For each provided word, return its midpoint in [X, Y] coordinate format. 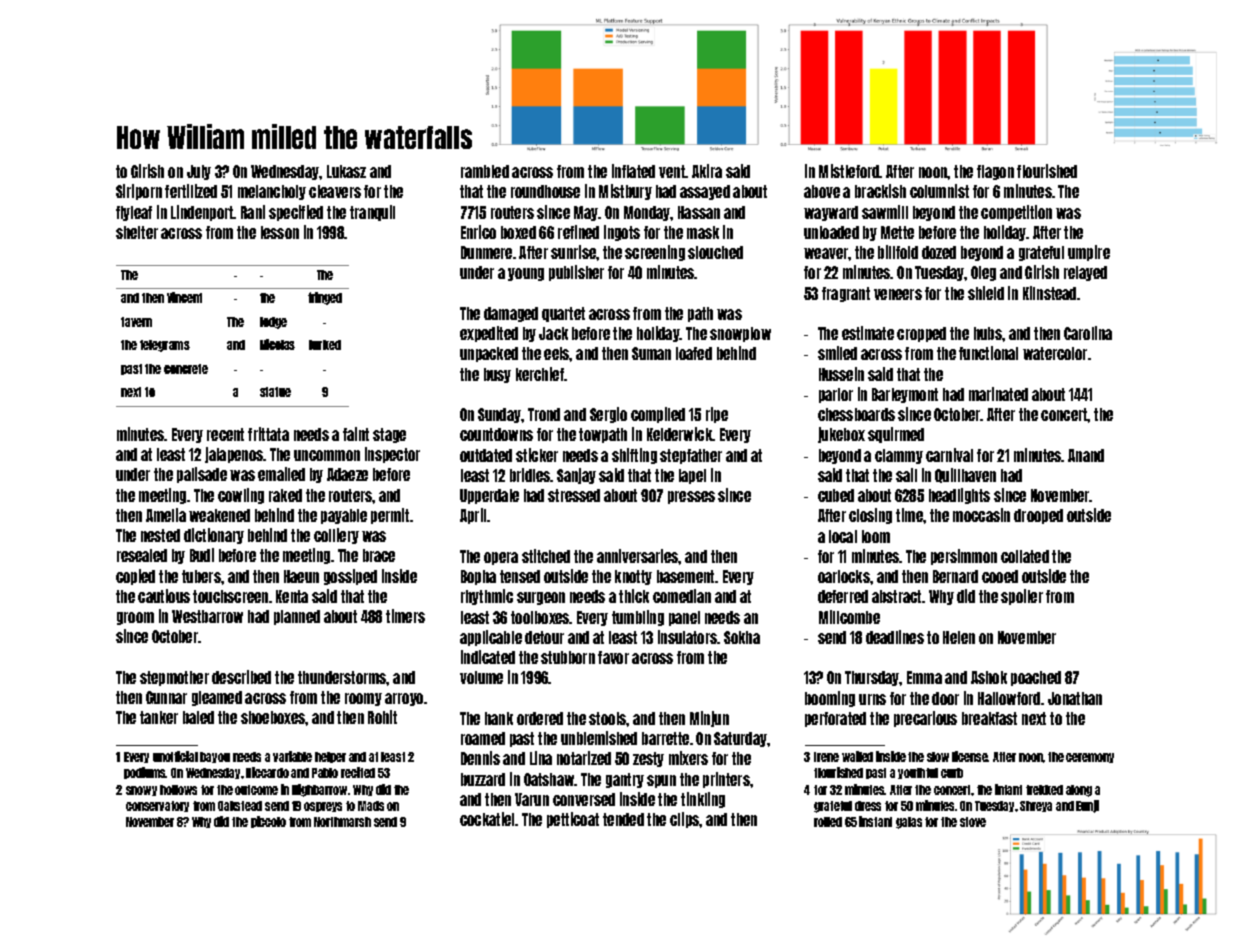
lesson [280, 232]
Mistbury [625, 192]
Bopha [478, 577]
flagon [995, 172]
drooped [1038, 516]
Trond [544, 414]
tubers [201, 576]
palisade [202, 475]
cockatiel [488, 819]
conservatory [157, 806]
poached [1036, 678]
